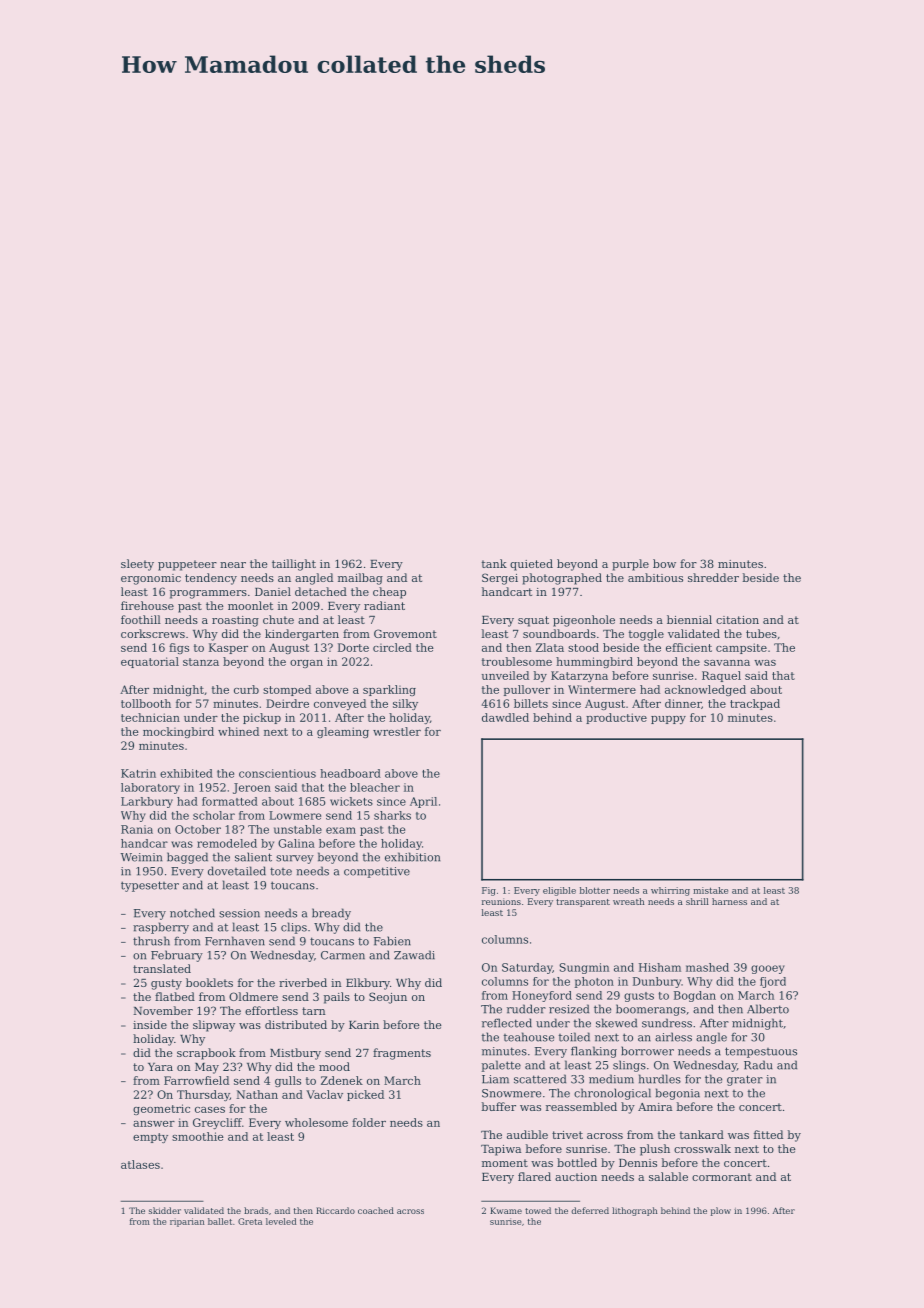 Image resolution: width=924 pixels, height=1308 pixels. Describe the element at coordinates (664, 563) in the screenshot. I see `bow` at that location.
